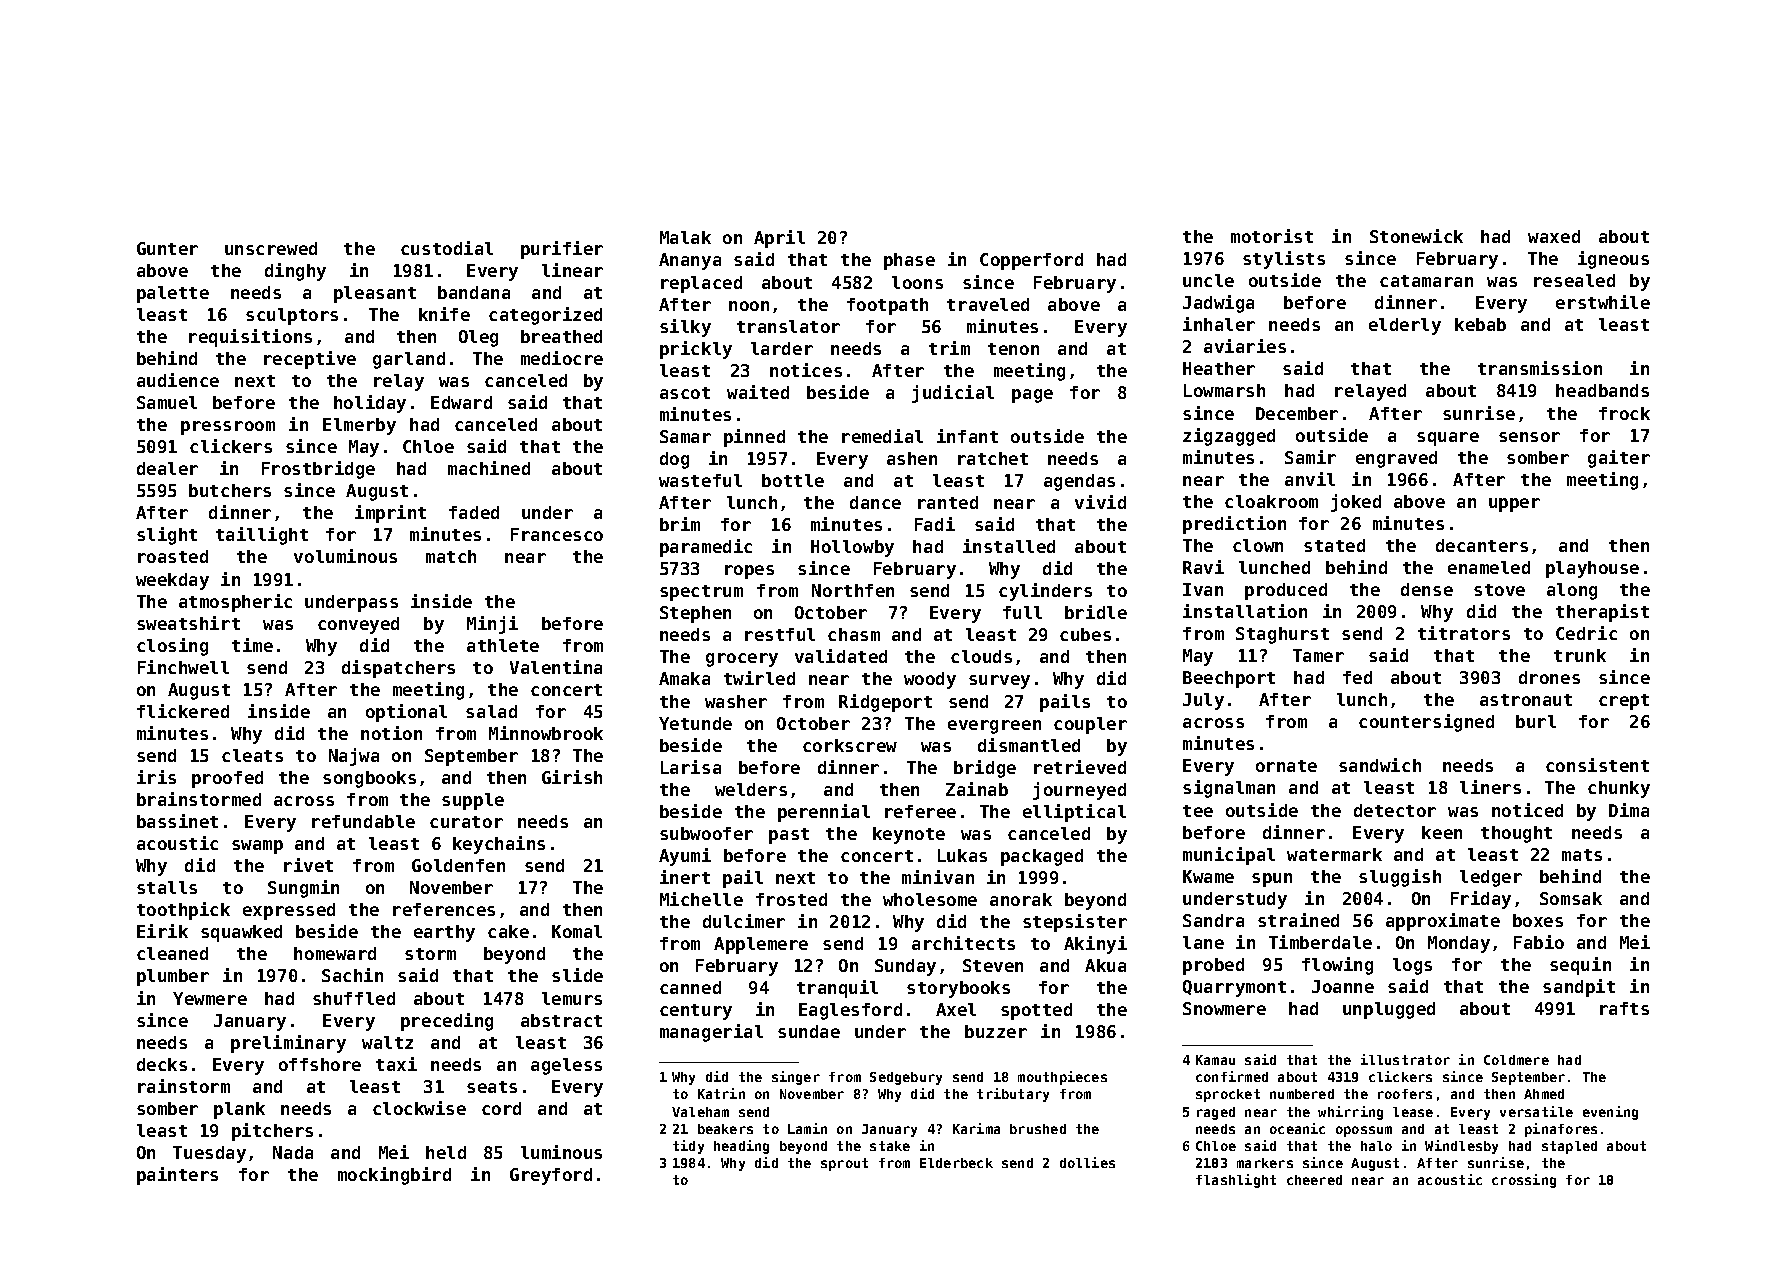 This screenshot has height=1263, width=1787. Describe the element at coordinates (1271, 501) in the screenshot. I see `cloakroom` at that location.
